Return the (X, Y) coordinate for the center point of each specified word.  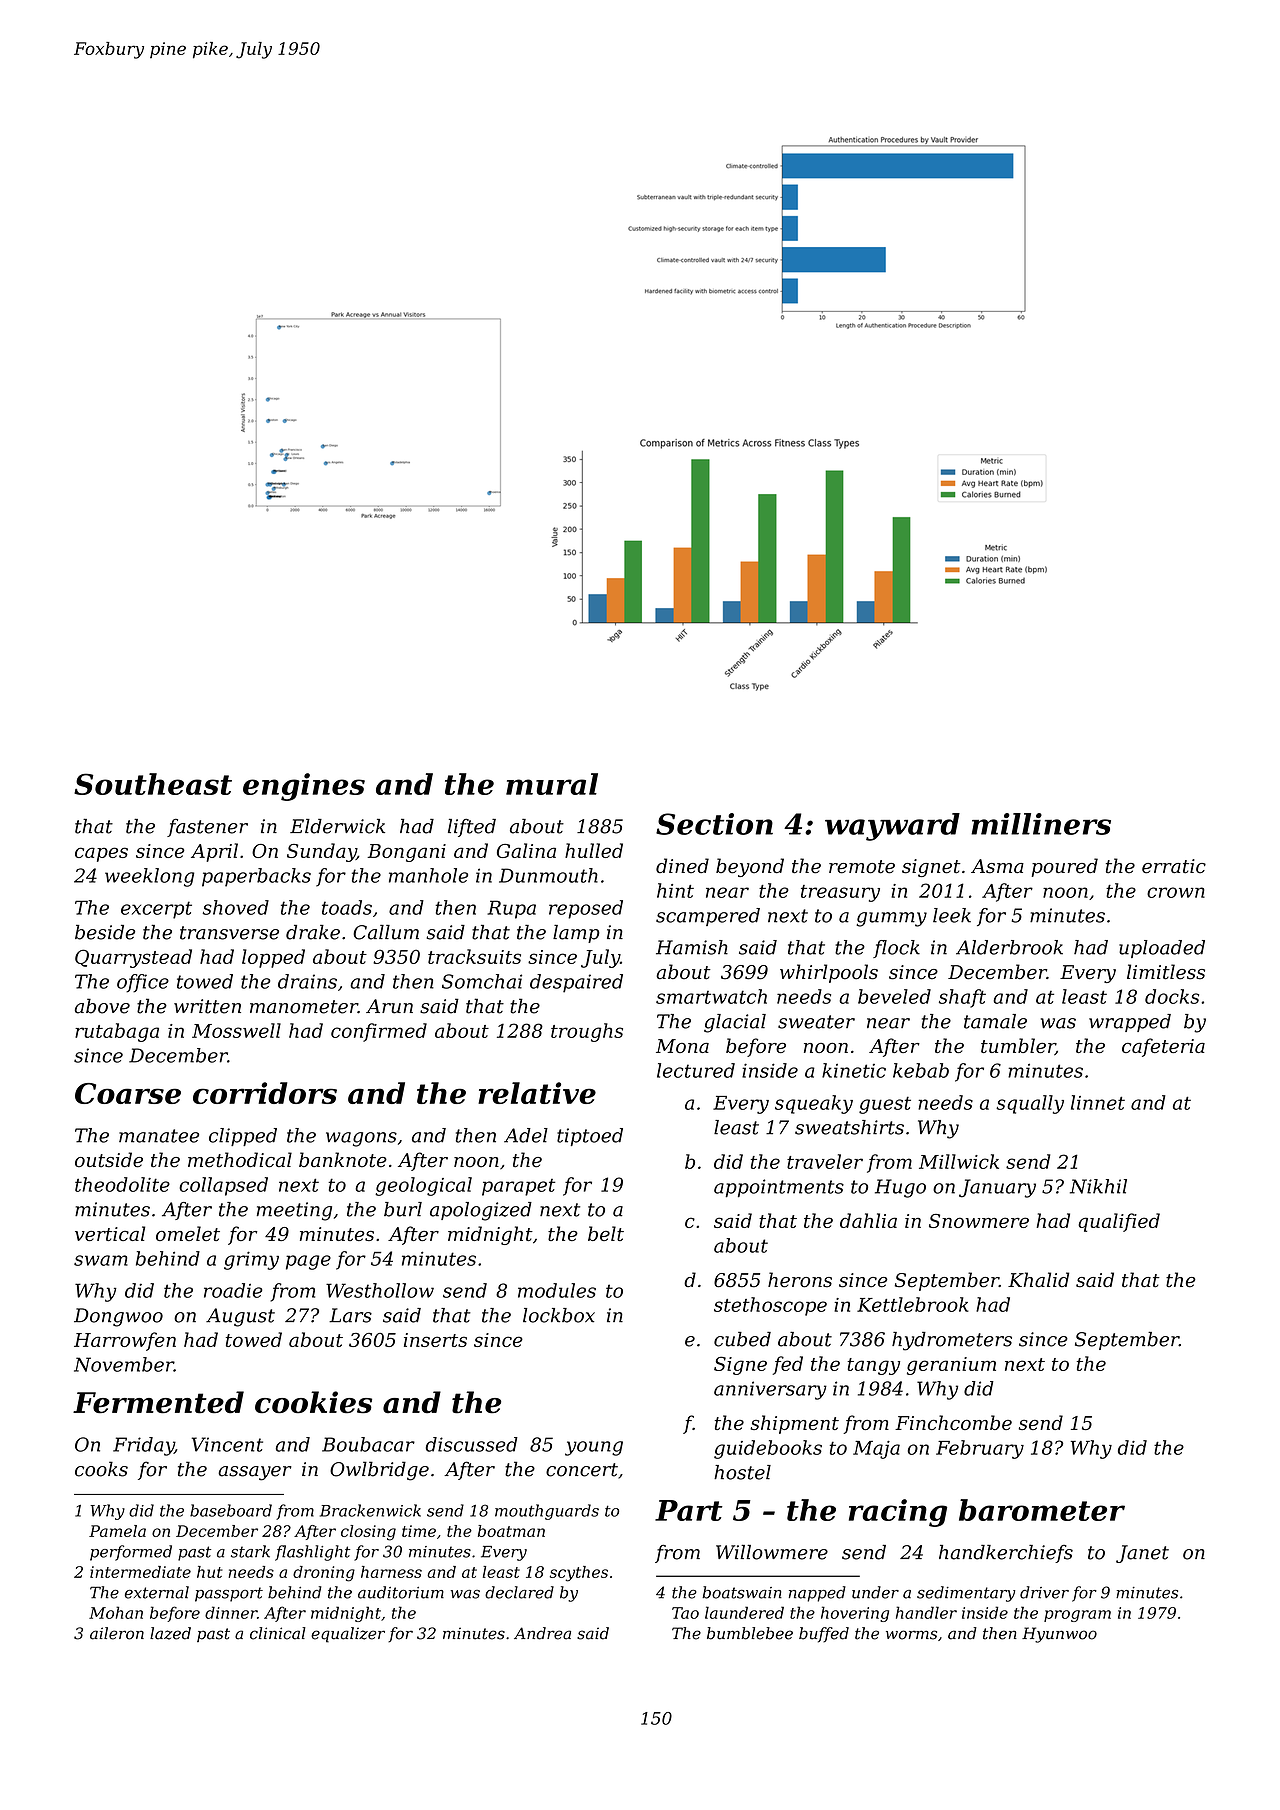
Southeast (153, 784)
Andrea (542, 1633)
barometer (1042, 1510)
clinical (278, 1633)
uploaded (1162, 949)
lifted (472, 828)
